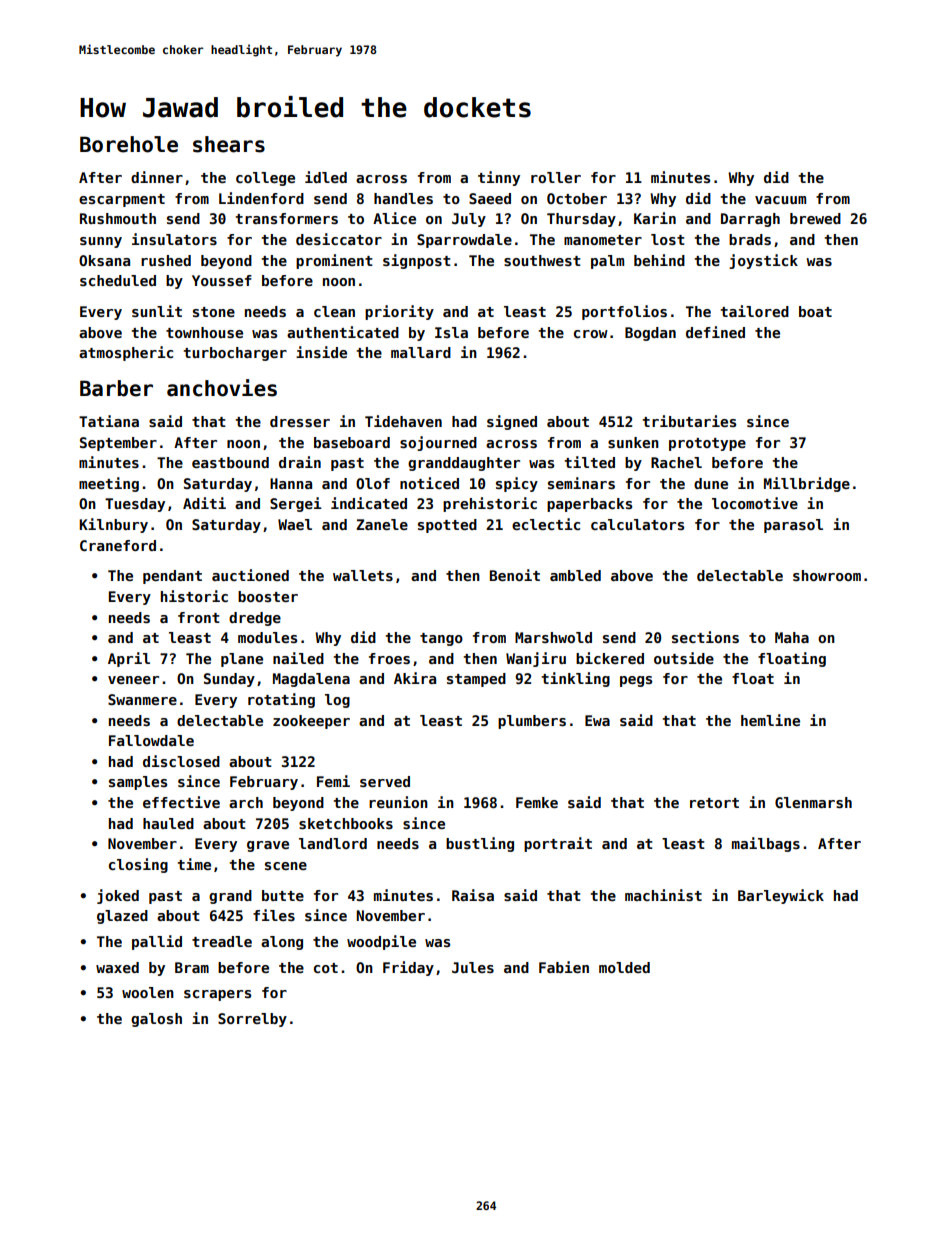 This screenshot has height=1233, width=952. Describe the element at coordinates (633, 442) in the screenshot. I see `sunken` at that location.
